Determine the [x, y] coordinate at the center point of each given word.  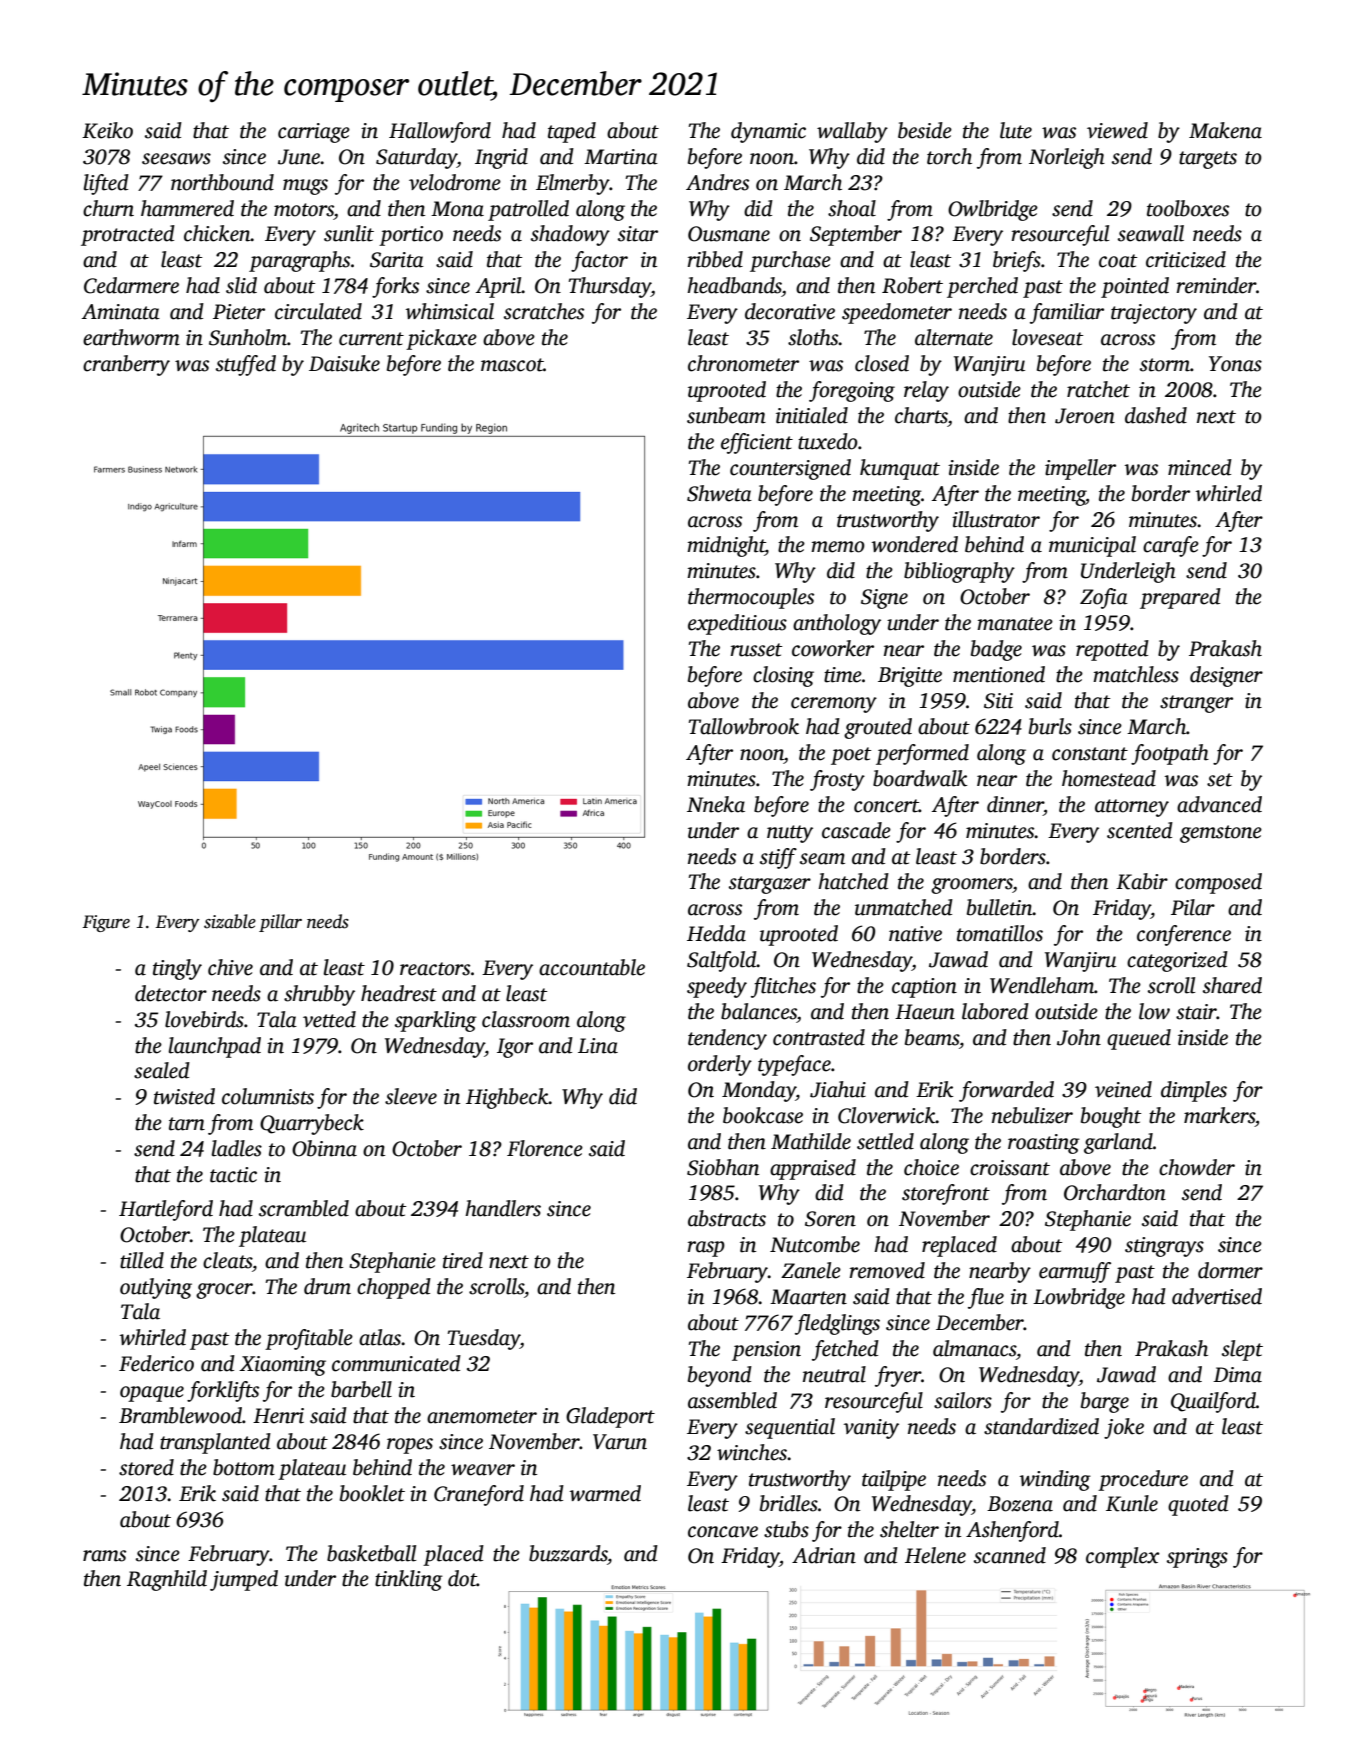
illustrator [996, 519]
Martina [621, 157]
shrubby [319, 995]
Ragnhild [167, 1580]
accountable [592, 967]
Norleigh [1067, 158]
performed [922, 754]
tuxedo [828, 441]
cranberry [126, 365]
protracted [128, 235]
